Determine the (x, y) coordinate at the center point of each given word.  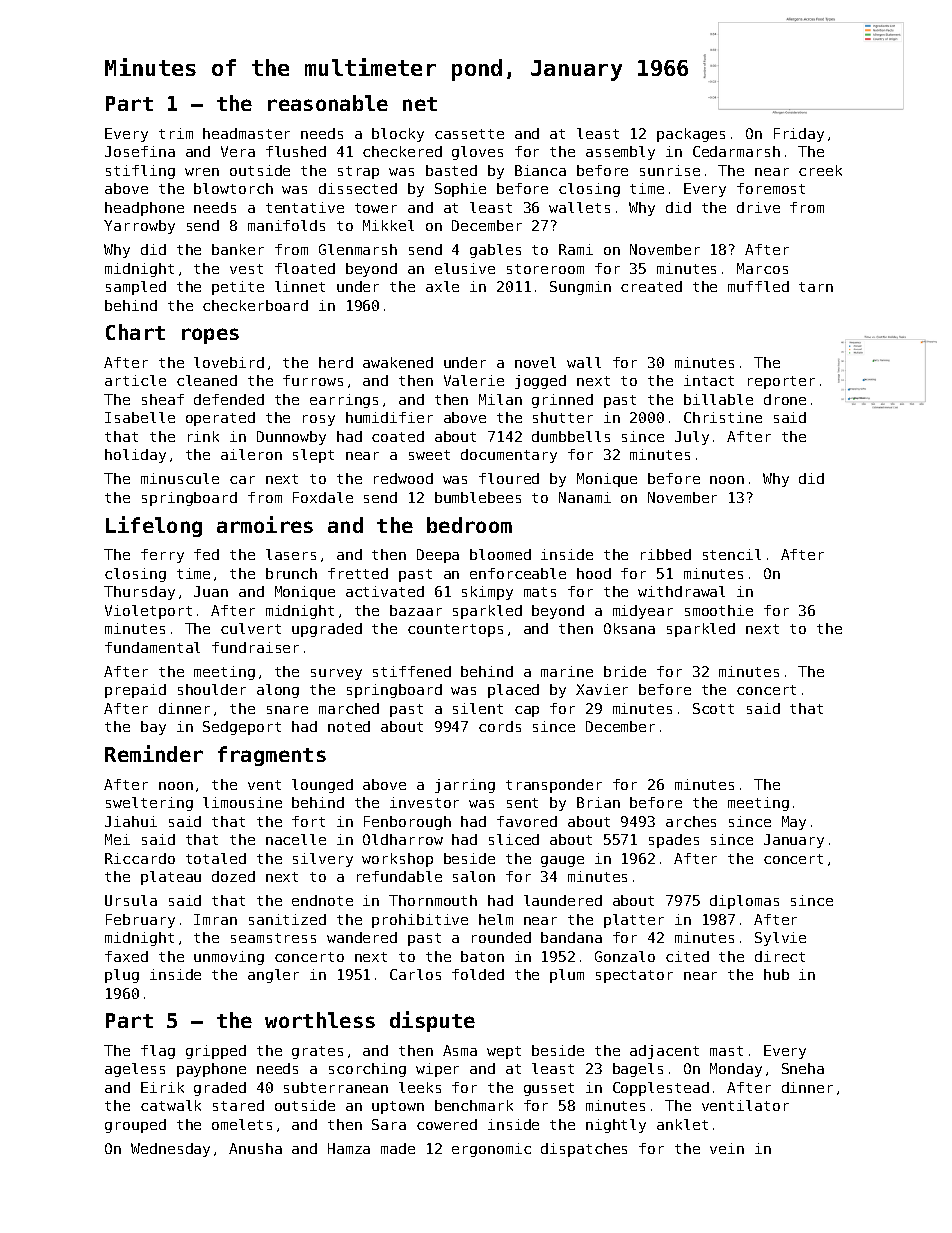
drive (758, 207)
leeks (420, 1087)
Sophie (460, 190)
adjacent (664, 1052)
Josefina (140, 151)
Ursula (131, 900)
